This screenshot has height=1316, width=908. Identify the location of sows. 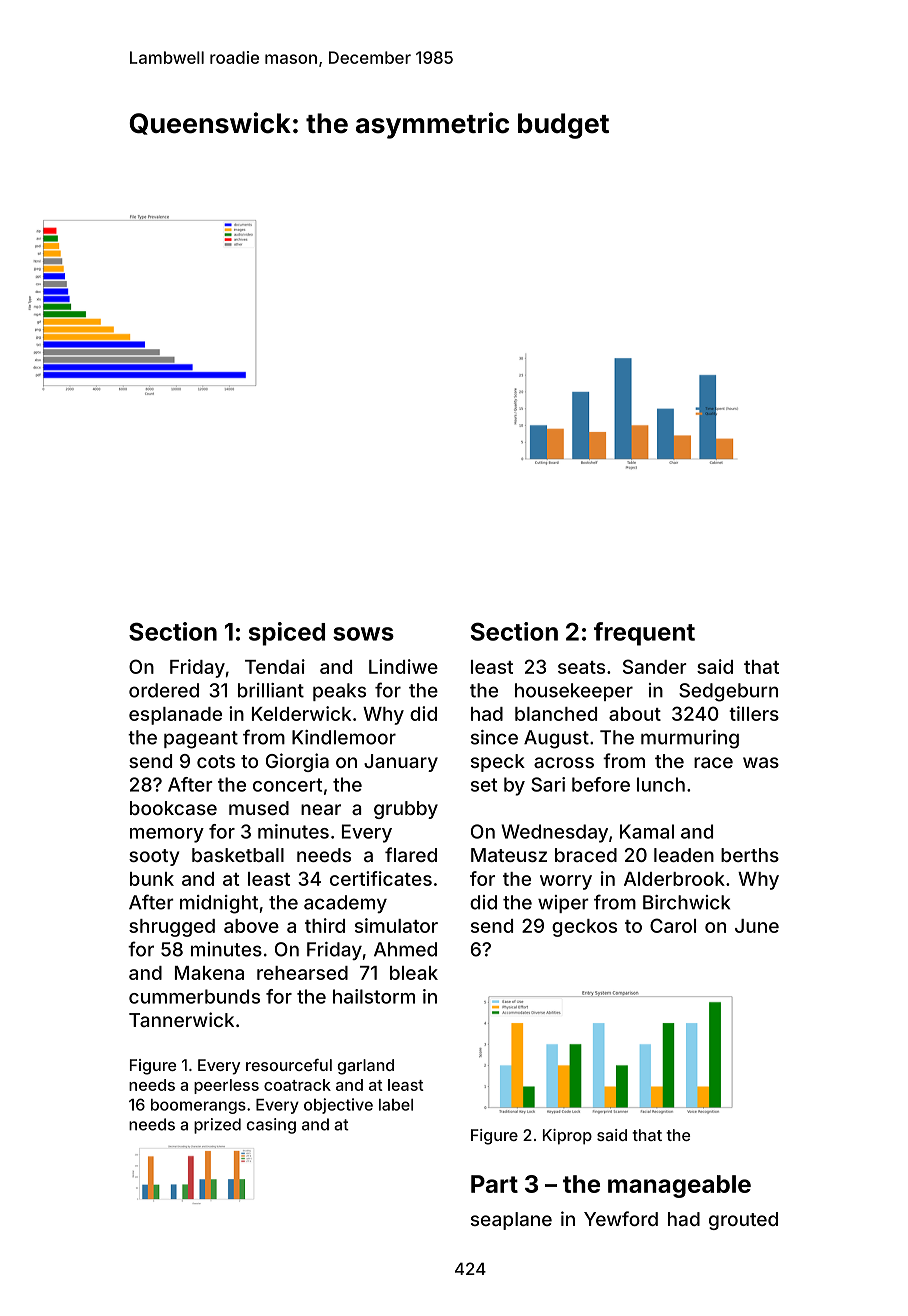
(363, 634).
